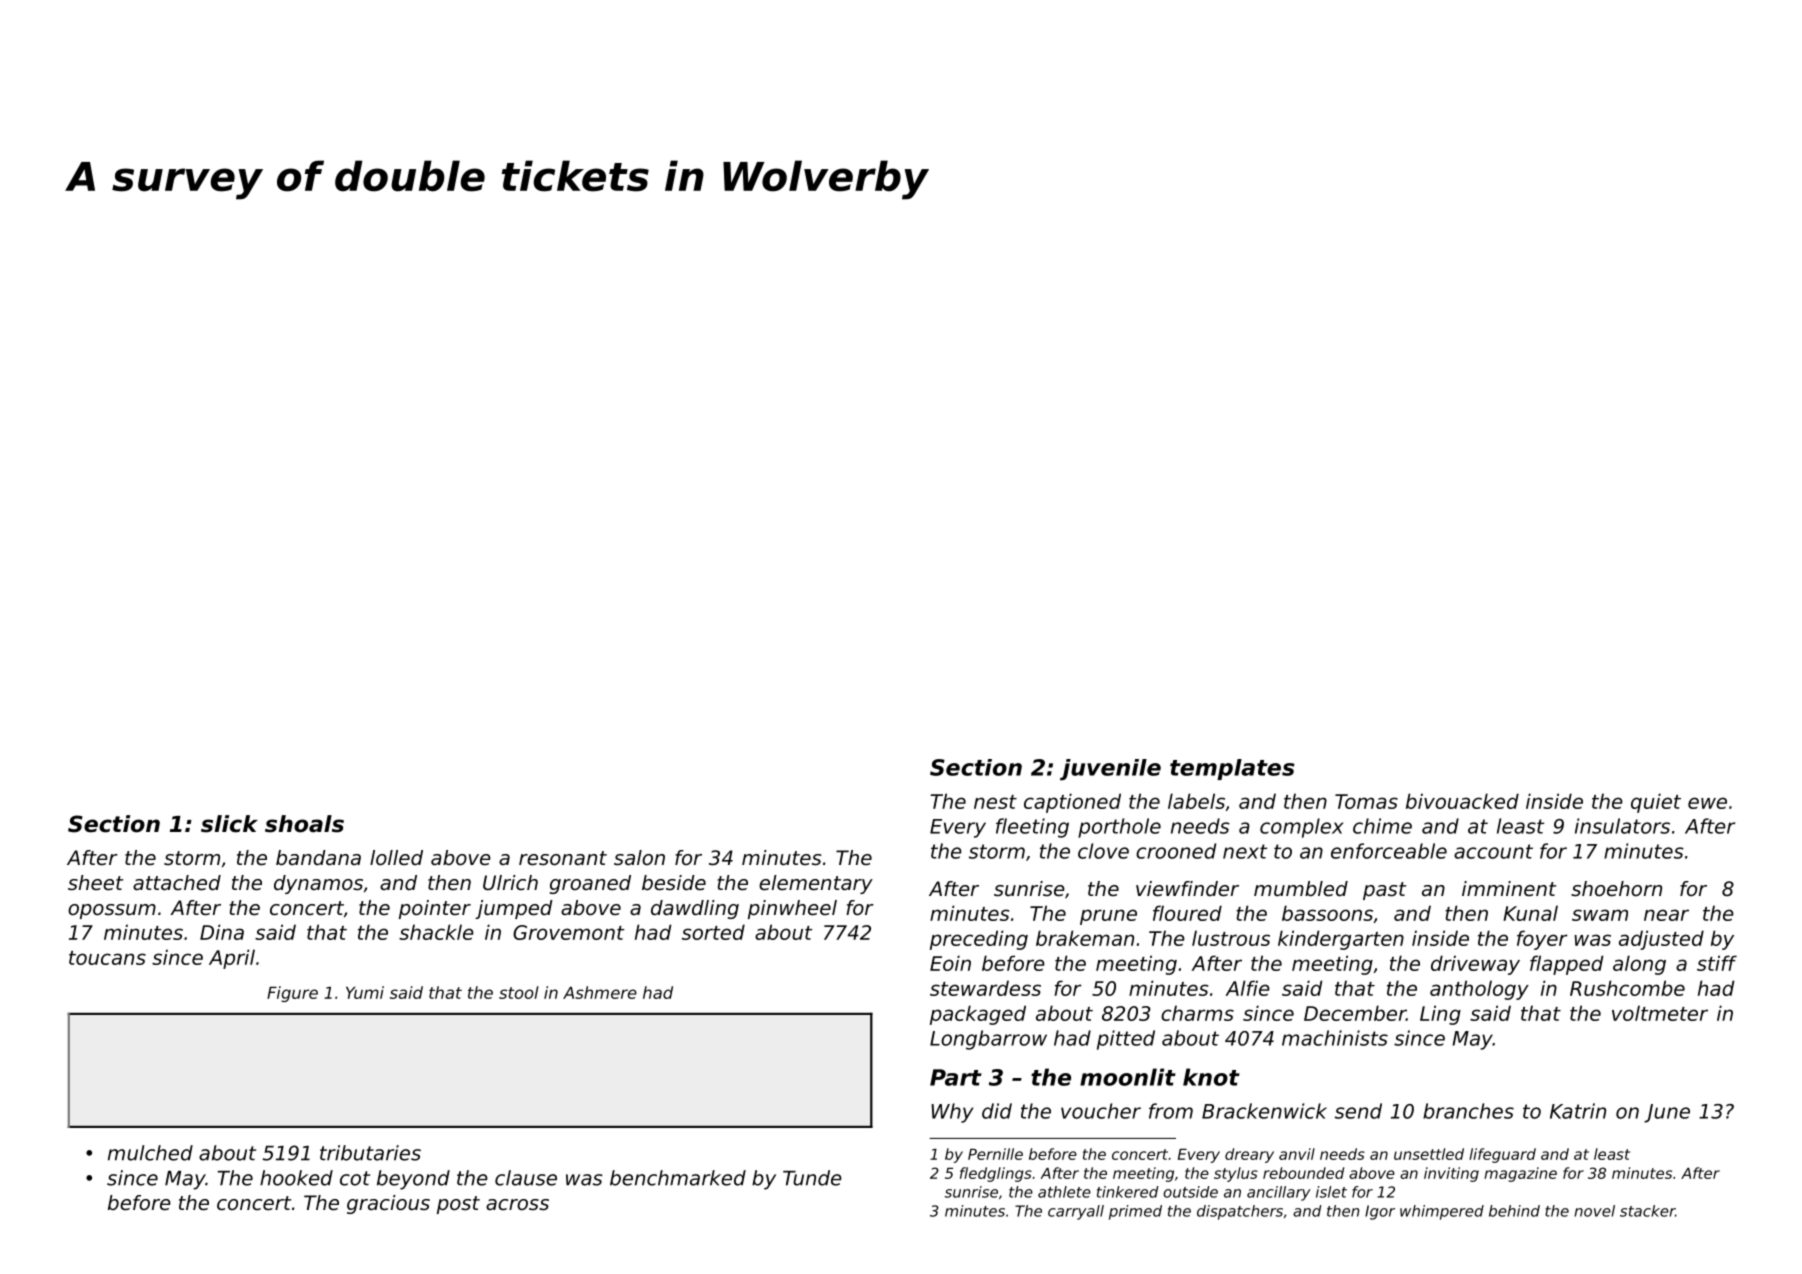  I want to click on bivouacked, so click(1462, 801).
